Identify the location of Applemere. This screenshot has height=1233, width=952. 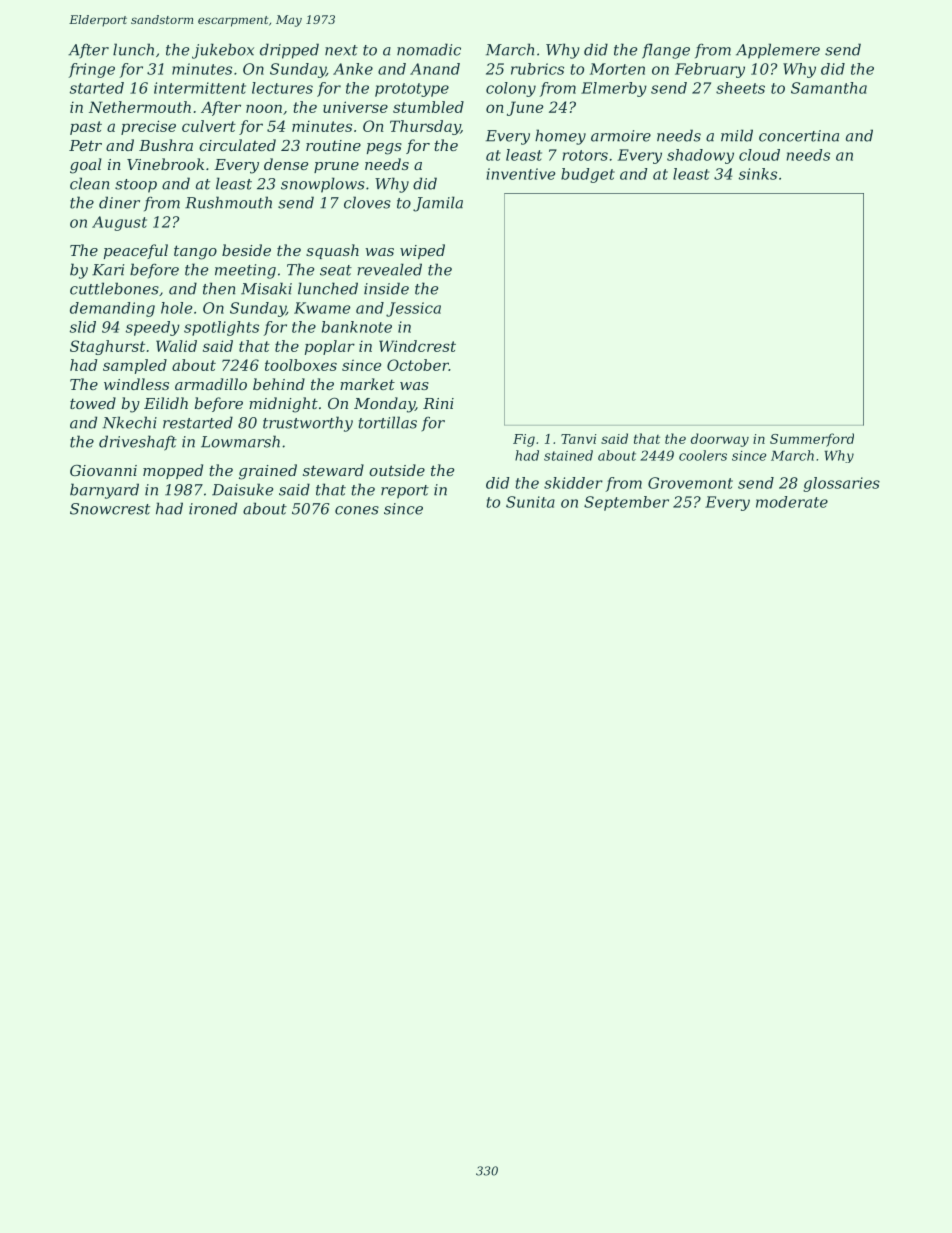
(778, 51).
